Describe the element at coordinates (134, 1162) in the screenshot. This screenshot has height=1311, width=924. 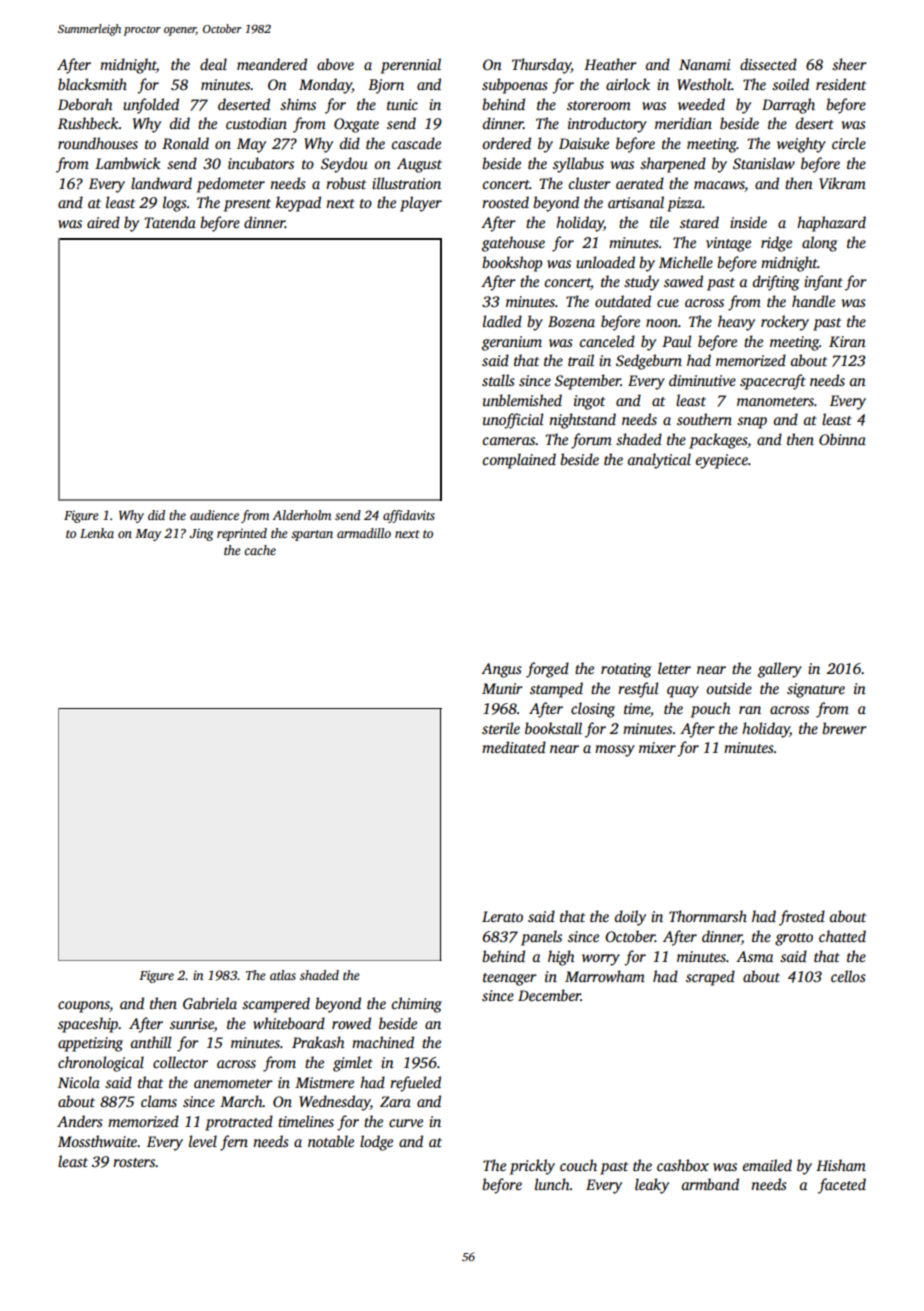
I see `rosters` at that location.
